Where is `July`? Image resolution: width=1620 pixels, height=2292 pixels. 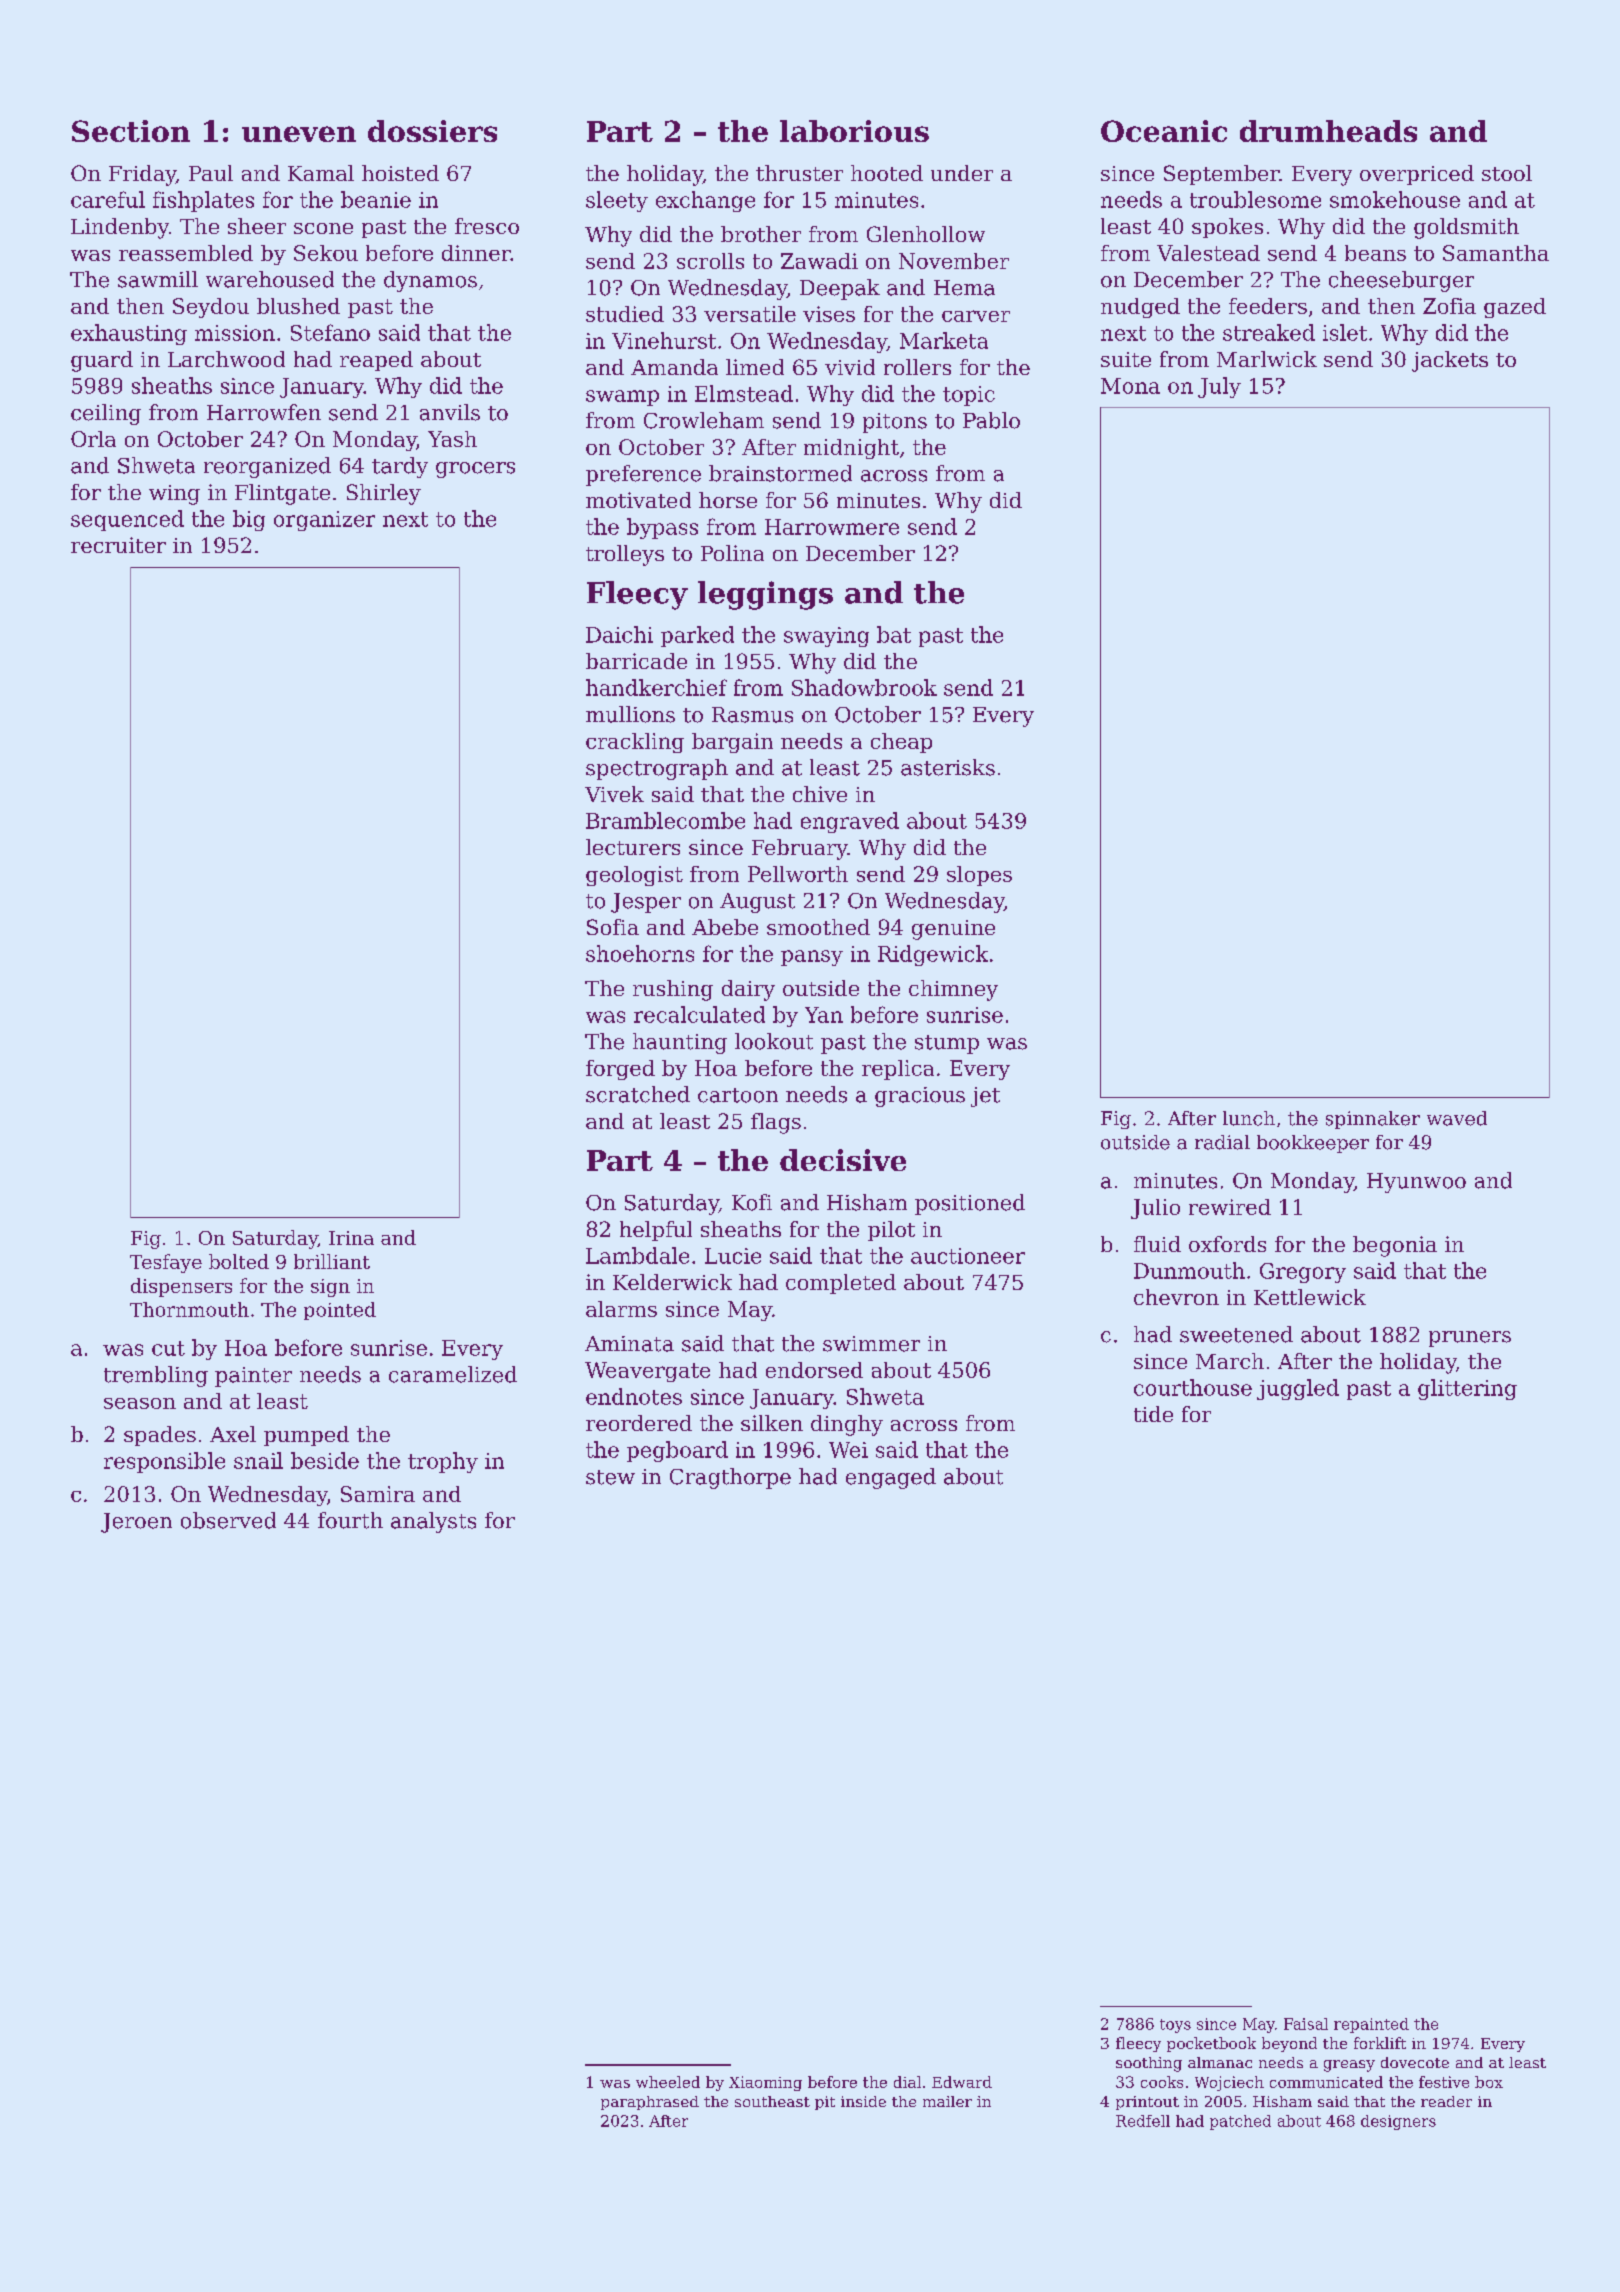 July is located at coordinates (1219, 387).
